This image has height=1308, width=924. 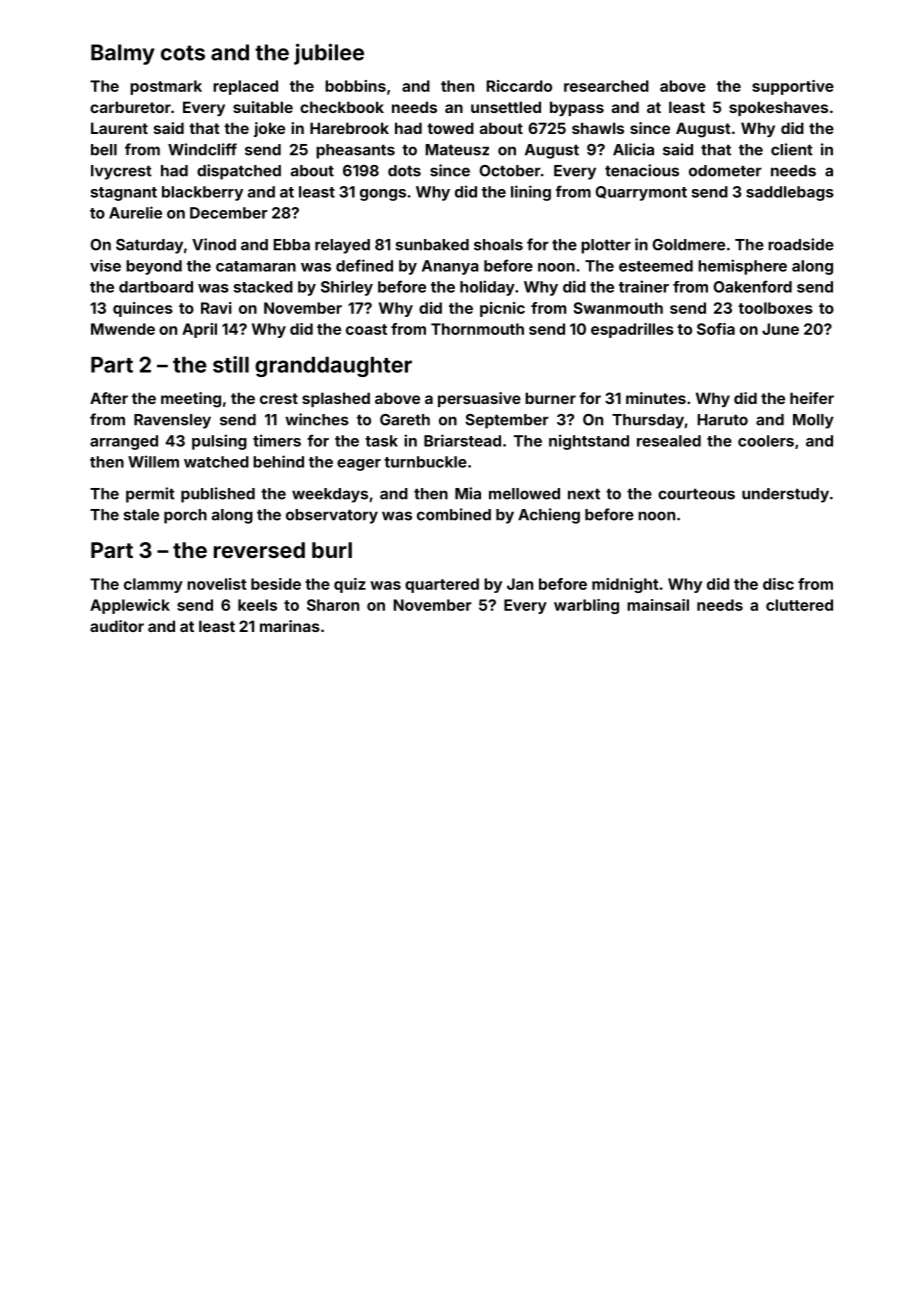 What do you see at coordinates (405, 420) in the image?
I see `Gareth` at bounding box center [405, 420].
